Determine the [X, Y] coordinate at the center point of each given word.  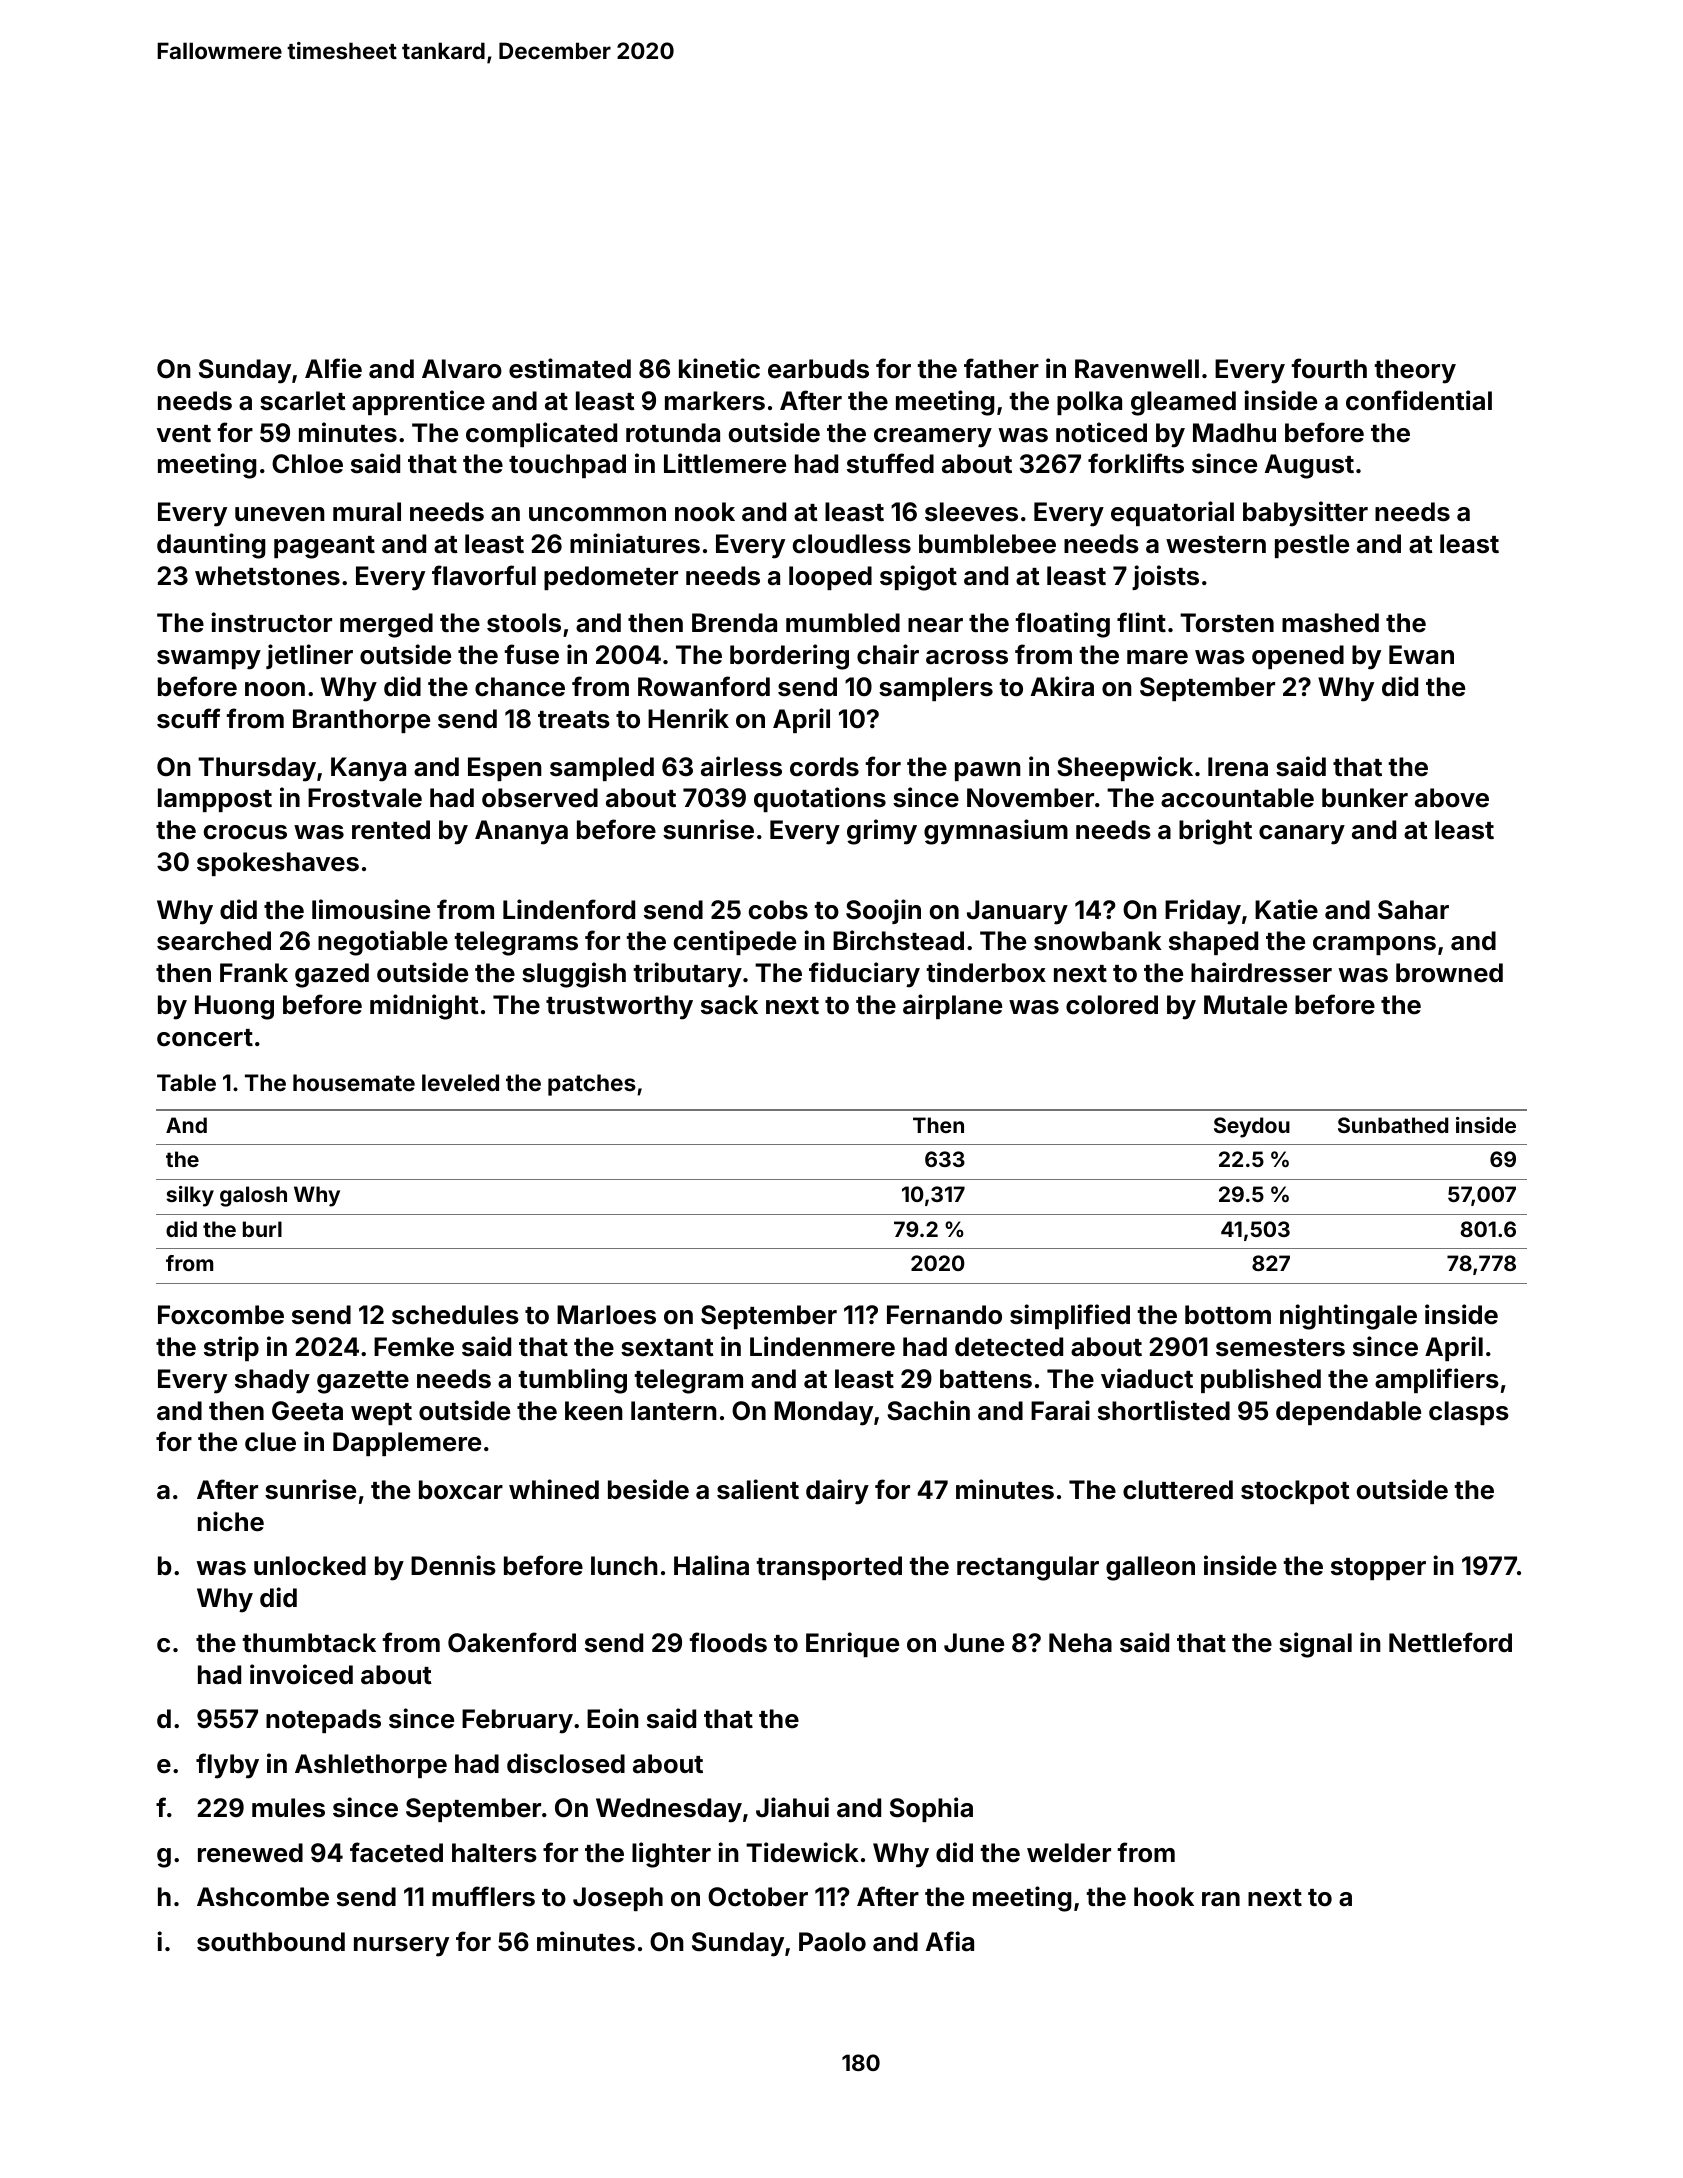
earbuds [818, 369]
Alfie [333, 368]
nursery [401, 1947]
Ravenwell [1137, 369]
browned [1449, 973]
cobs [778, 910]
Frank [254, 973]
